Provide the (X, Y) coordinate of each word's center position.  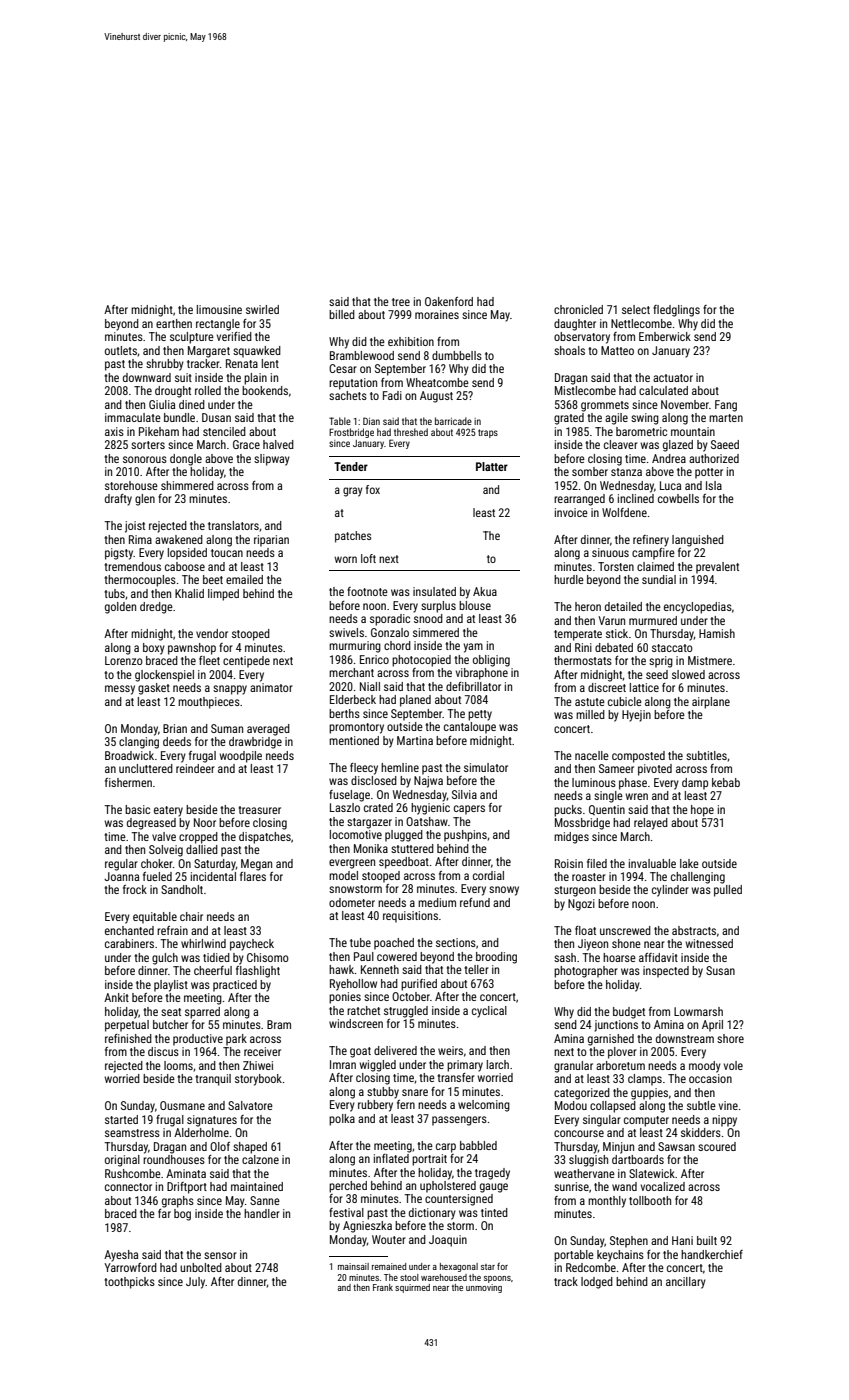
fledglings (676, 311)
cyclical (489, 1012)
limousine (219, 309)
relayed (651, 824)
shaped (250, 1148)
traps (488, 433)
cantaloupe (470, 728)
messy (120, 690)
